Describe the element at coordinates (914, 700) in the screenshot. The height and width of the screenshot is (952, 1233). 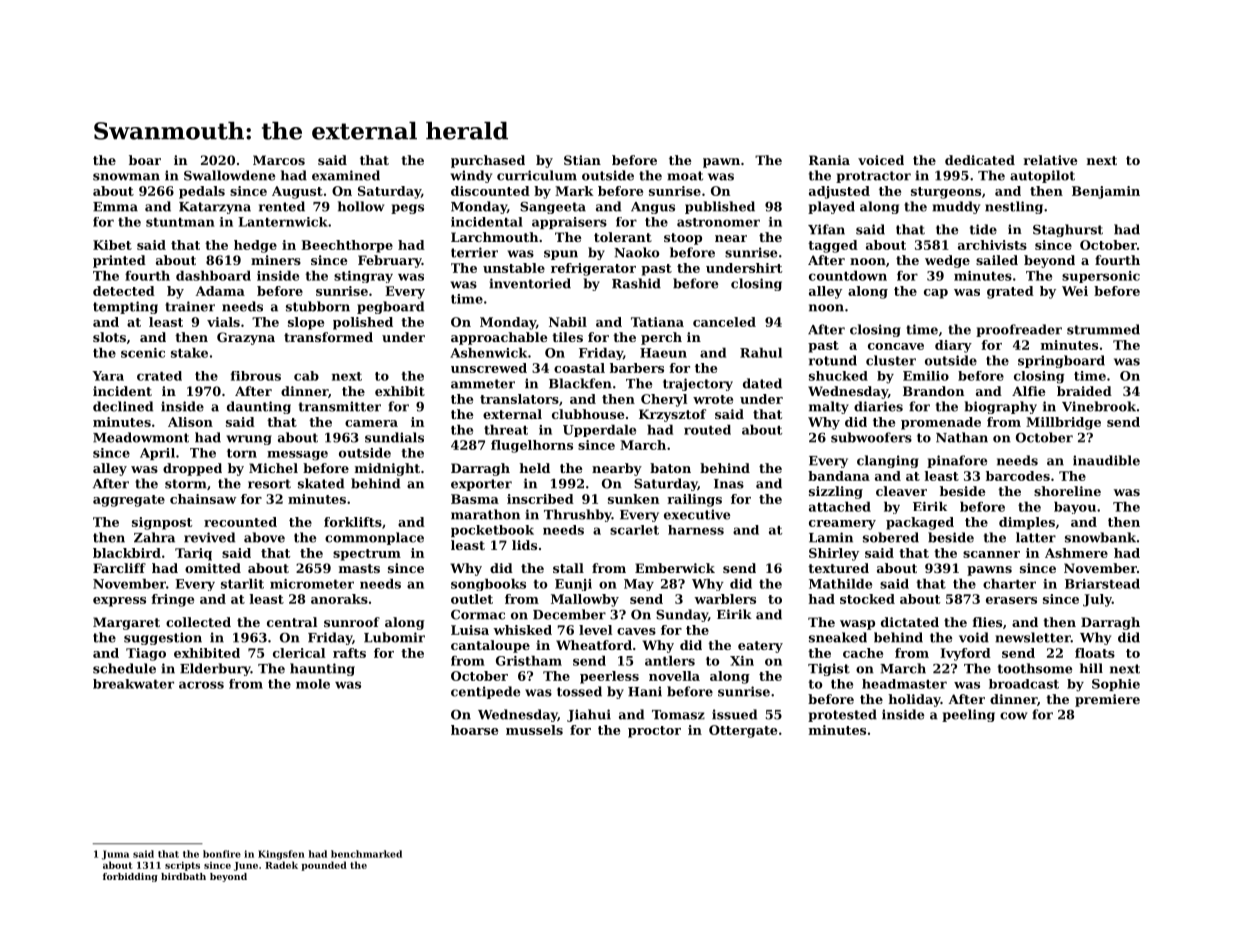
I see `holiday` at that location.
